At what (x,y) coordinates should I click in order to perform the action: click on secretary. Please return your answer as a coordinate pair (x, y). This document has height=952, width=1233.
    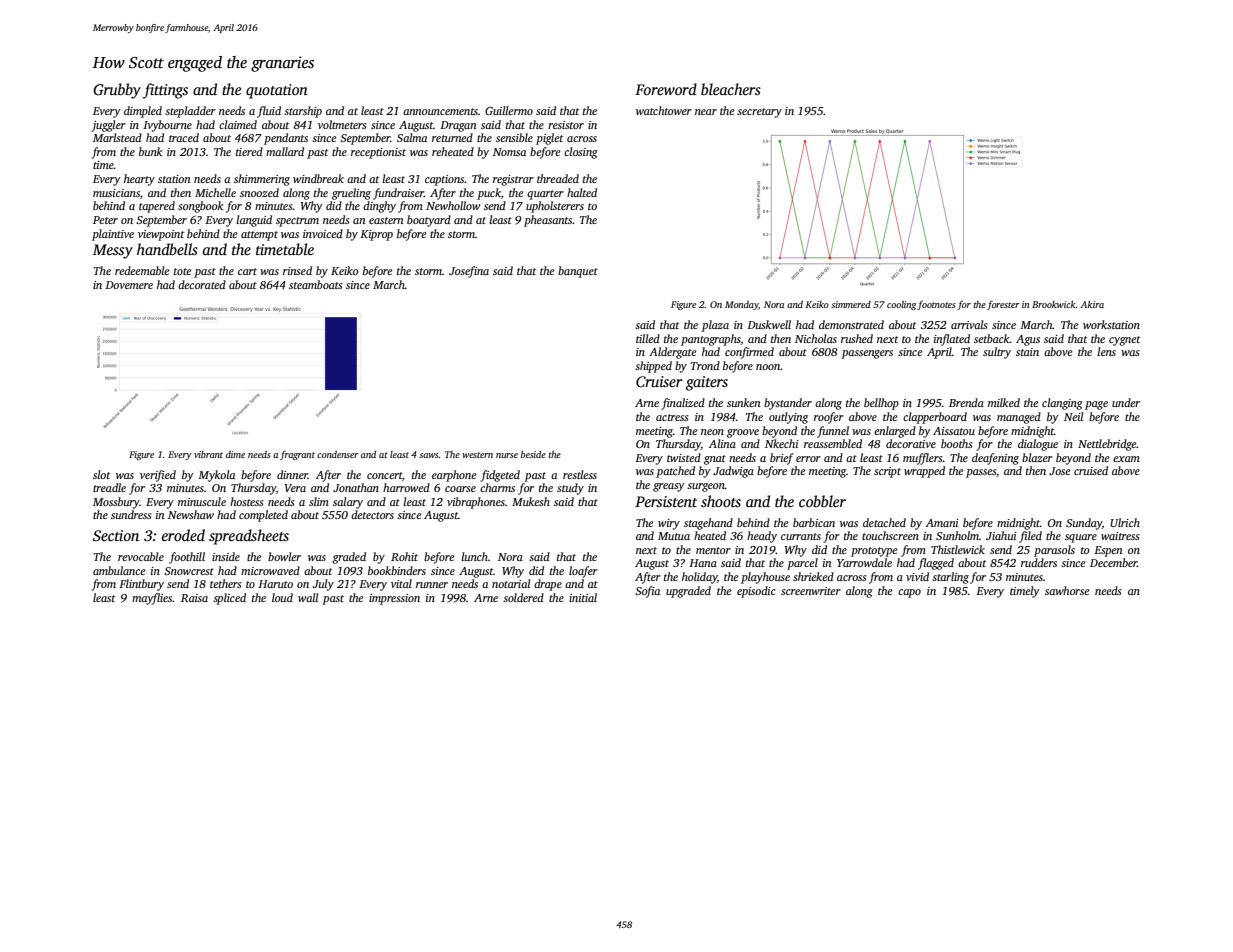
    Looking at the image, I should click on (759, 113).
